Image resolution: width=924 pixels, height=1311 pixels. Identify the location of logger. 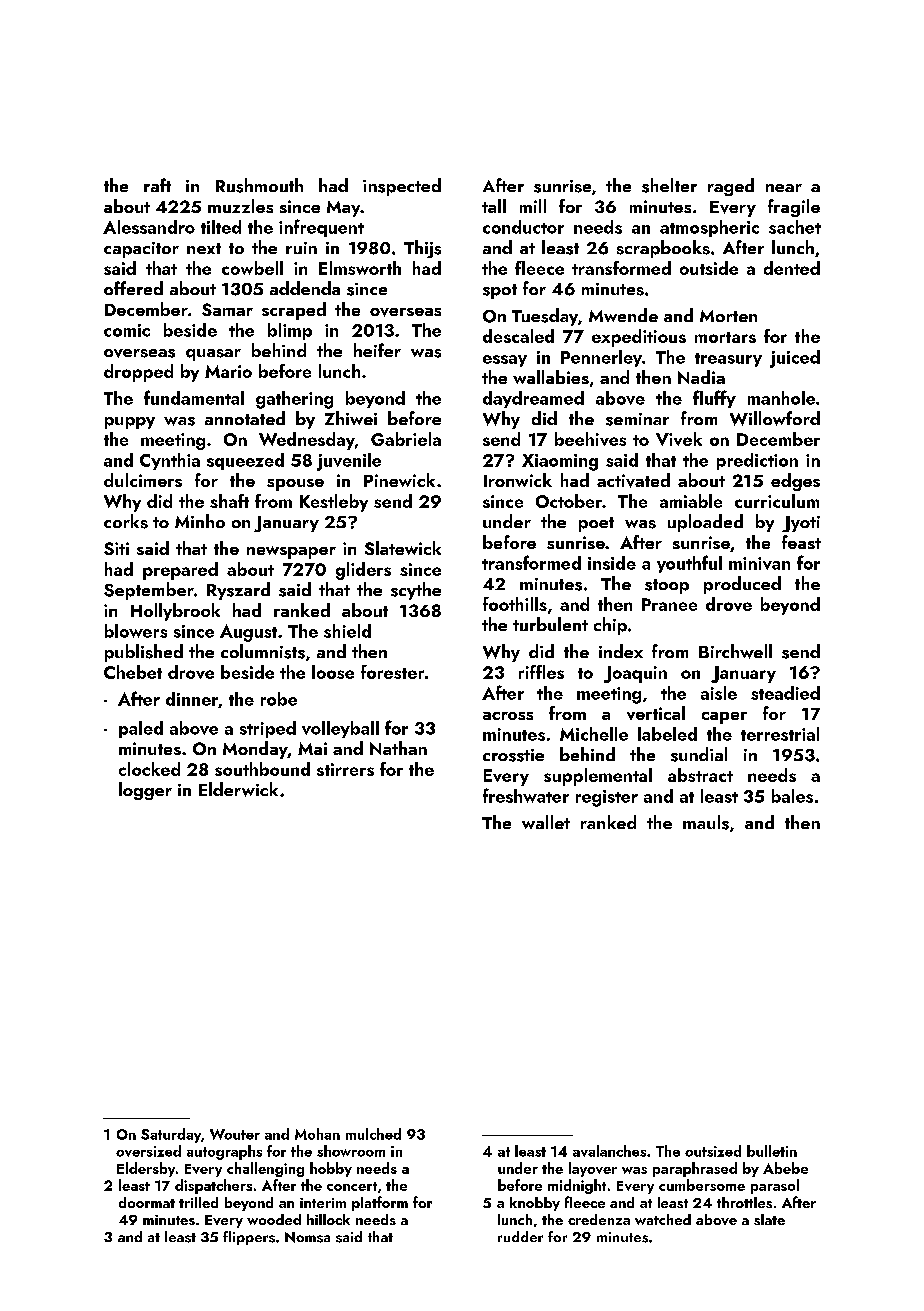
(145, 791).
